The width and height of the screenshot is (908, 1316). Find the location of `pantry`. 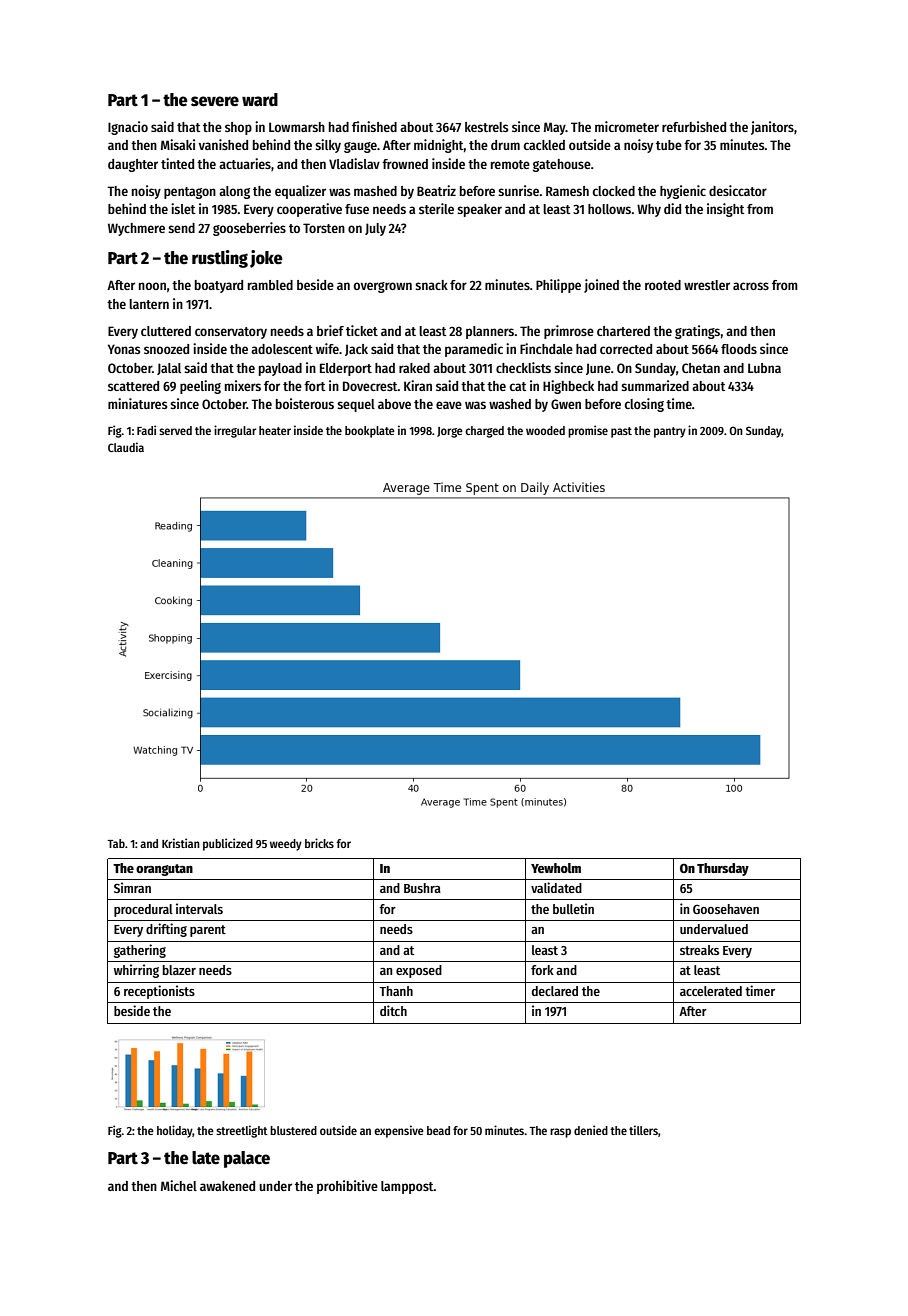

pantry is located at coordinates (670, 432).
